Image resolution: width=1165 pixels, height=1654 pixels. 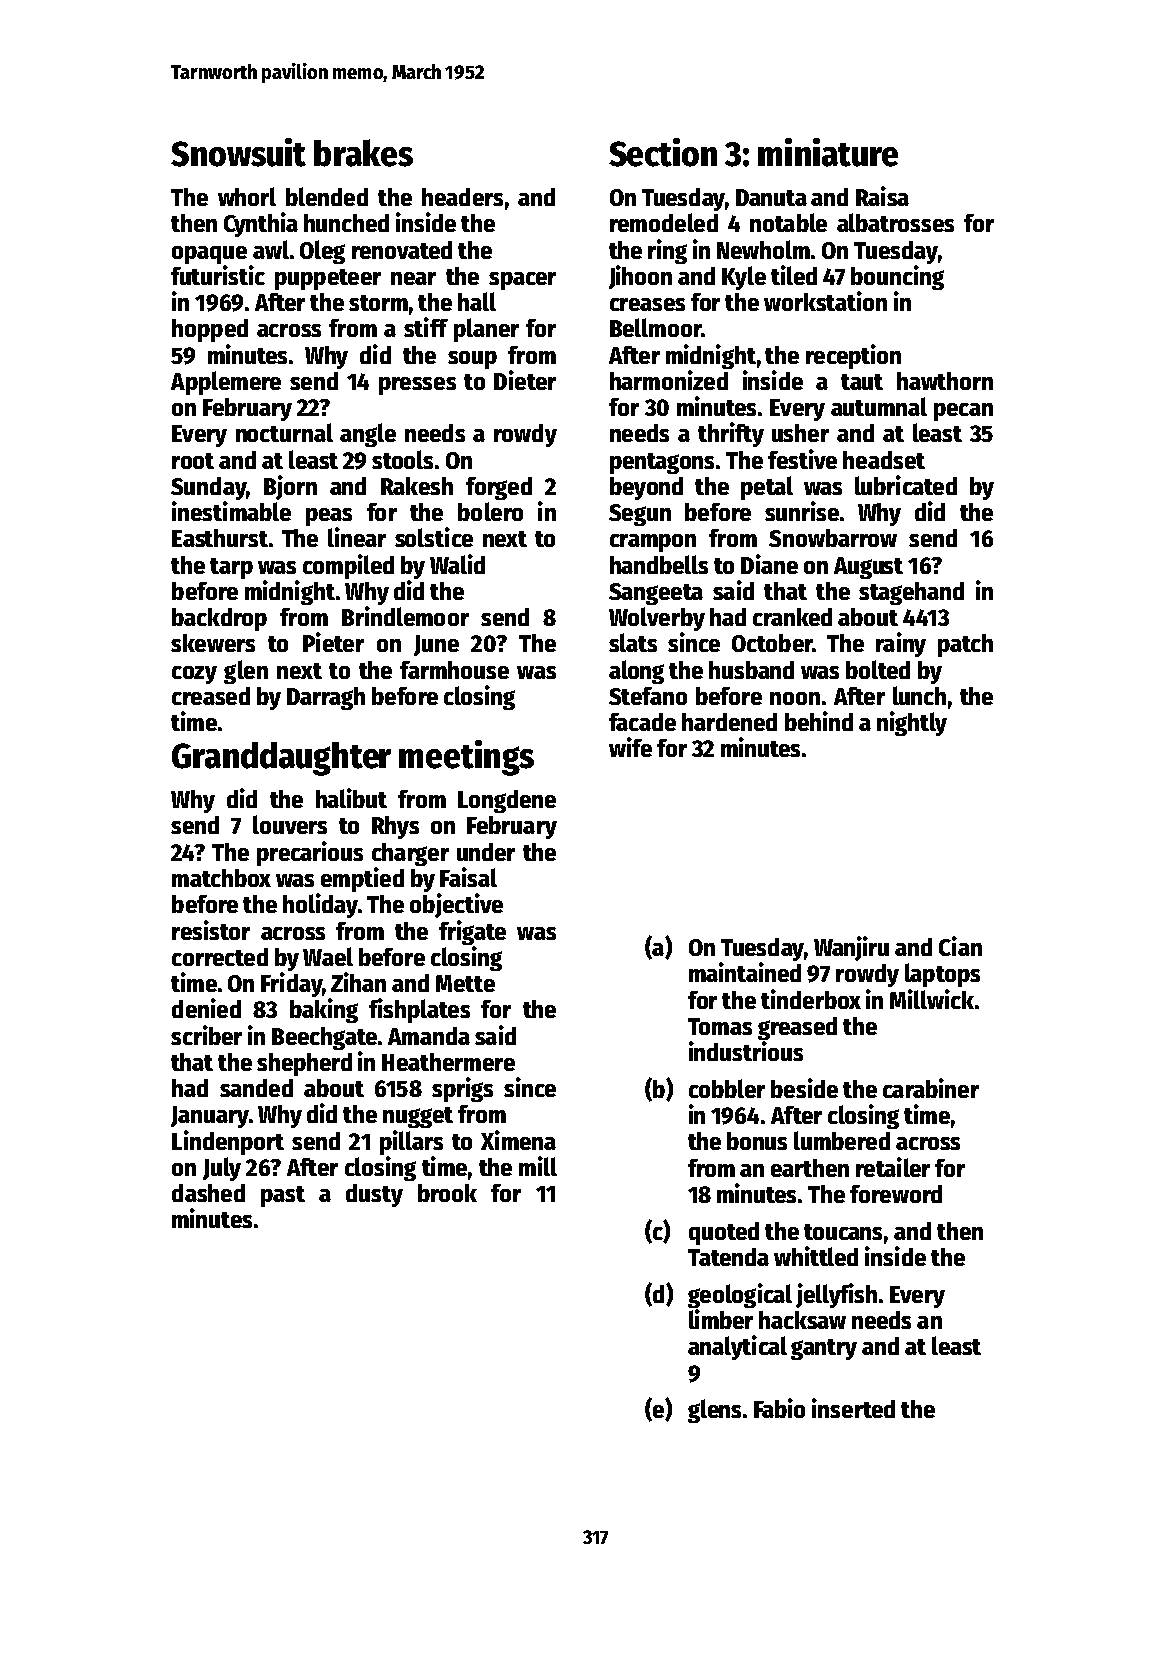 I want to click on matchbox, so click(x=221, y=878).
